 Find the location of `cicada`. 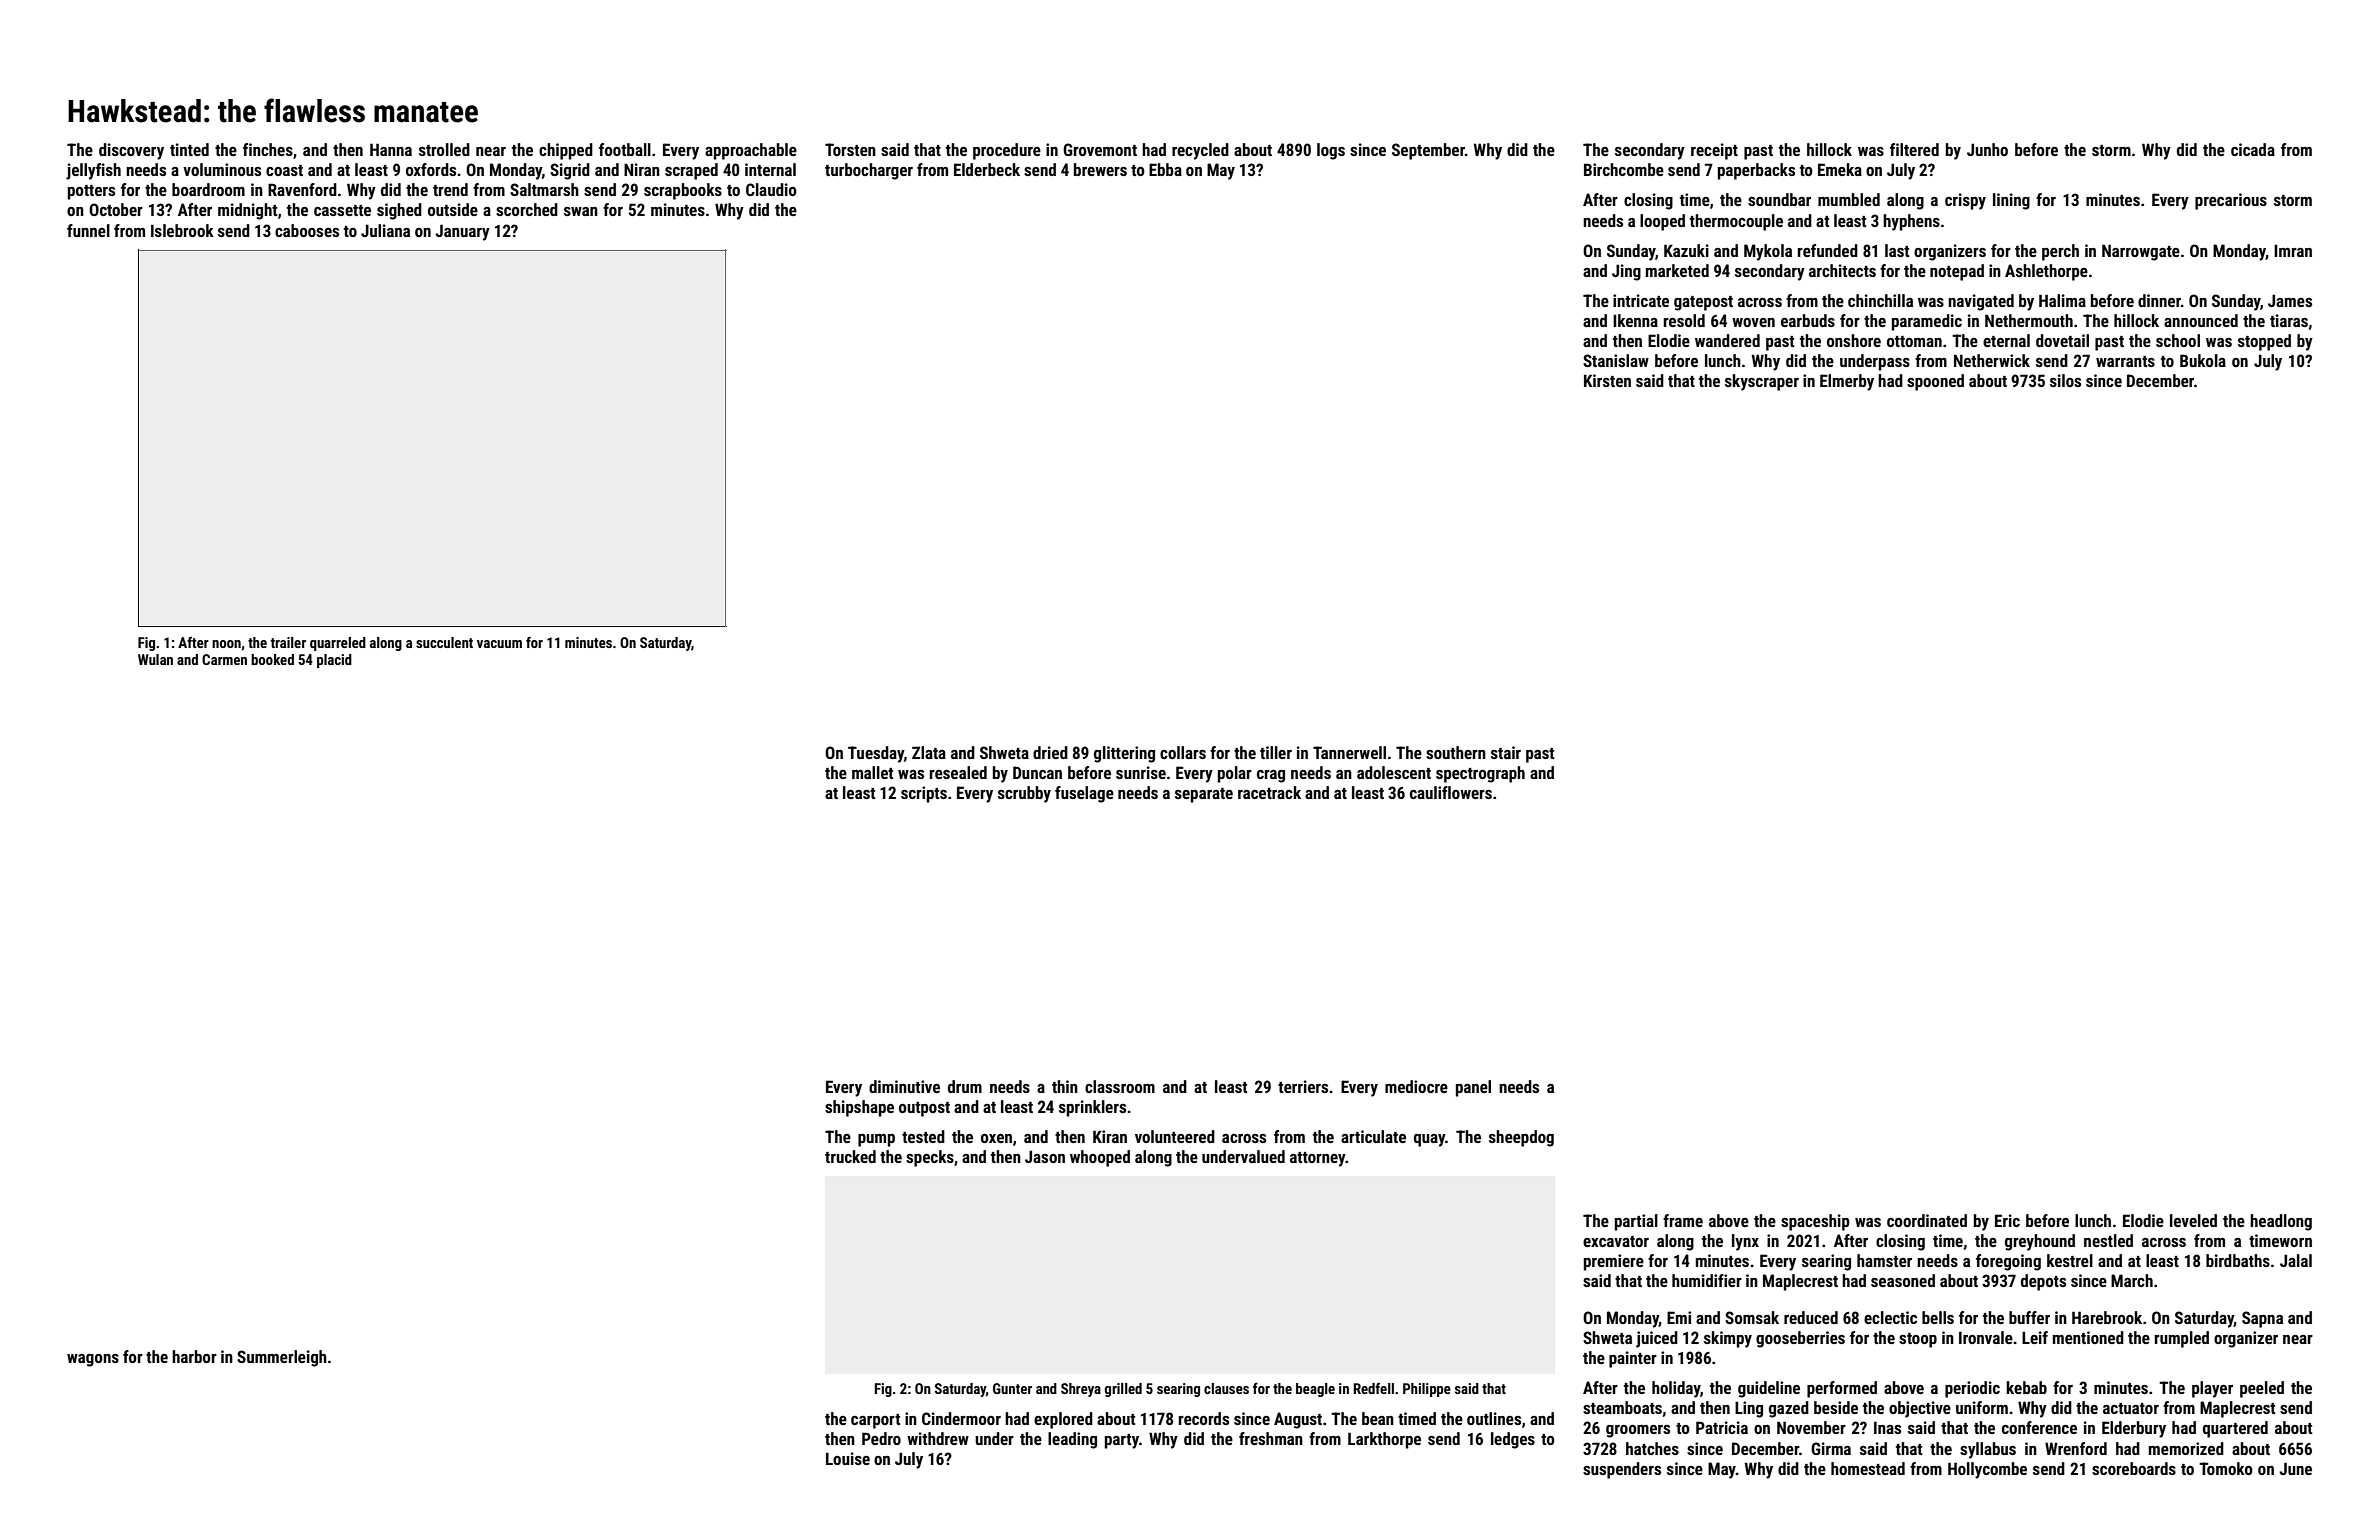

cicada is located at coordinates (2253, 149).
